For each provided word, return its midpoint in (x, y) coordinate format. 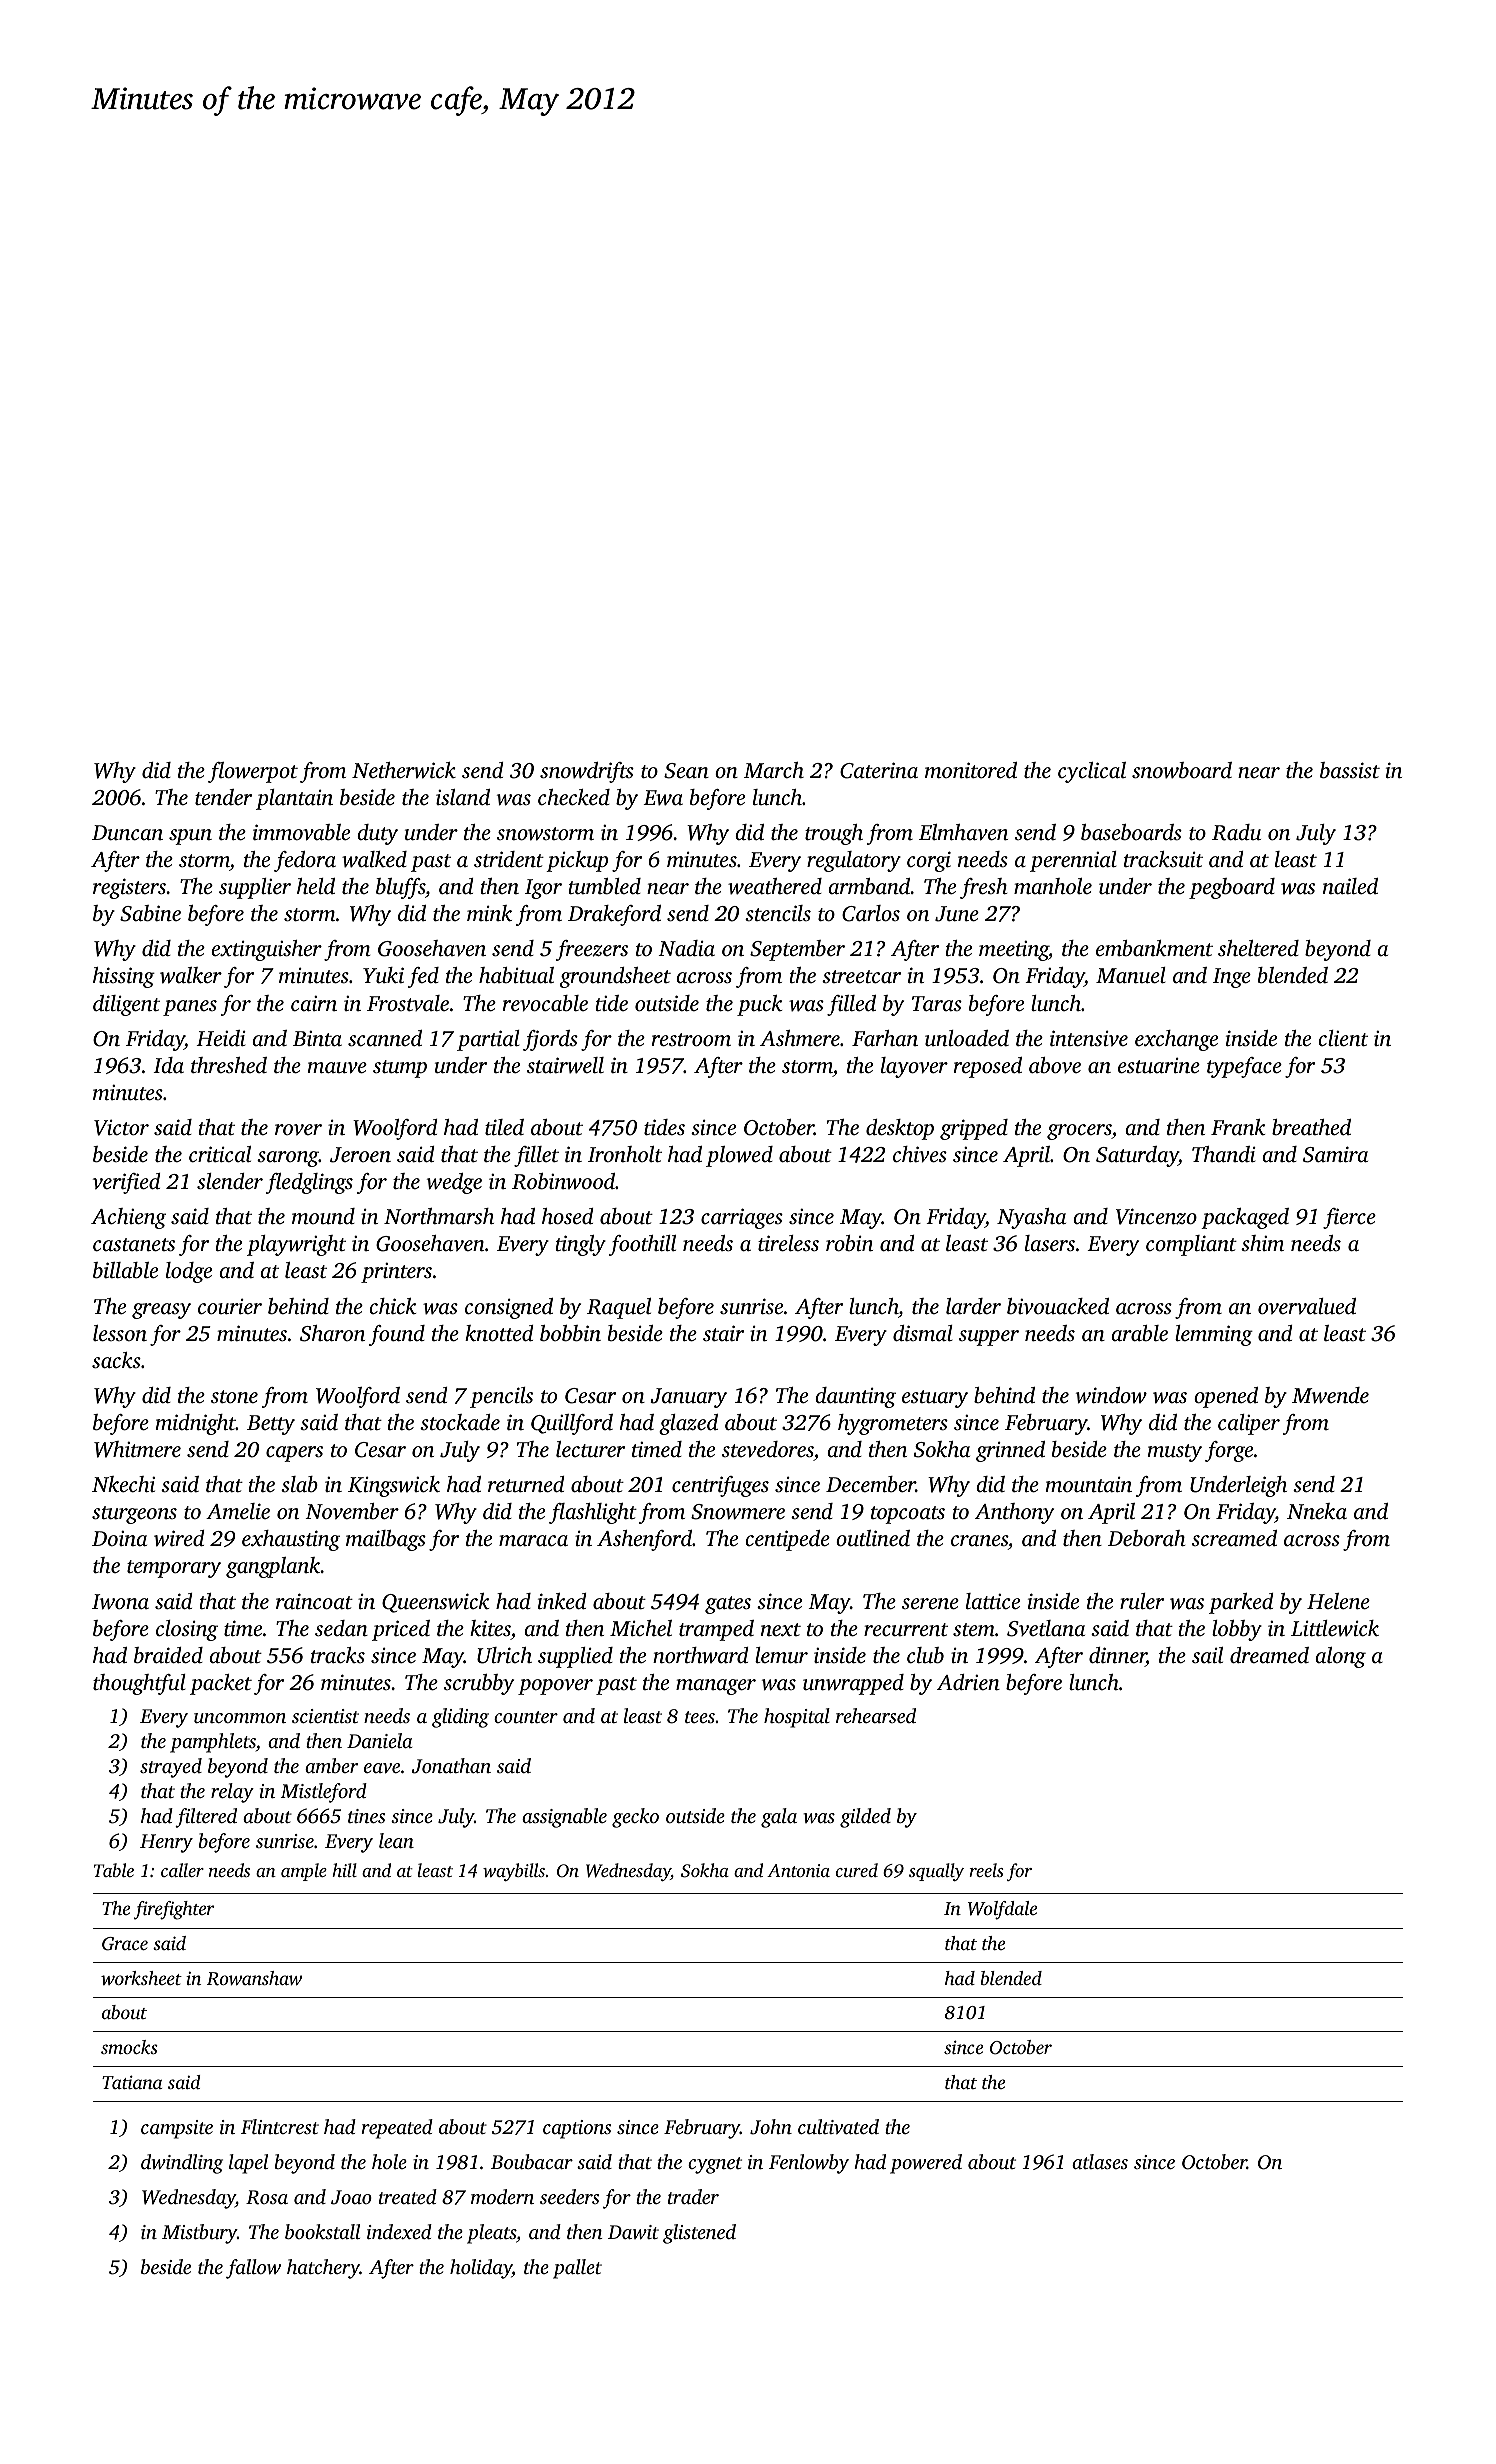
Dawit (633, 2232)
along (1340, 1657)
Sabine (150, 913)
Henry (166, 1843)
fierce (1349, 1218)
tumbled (604, 886)
